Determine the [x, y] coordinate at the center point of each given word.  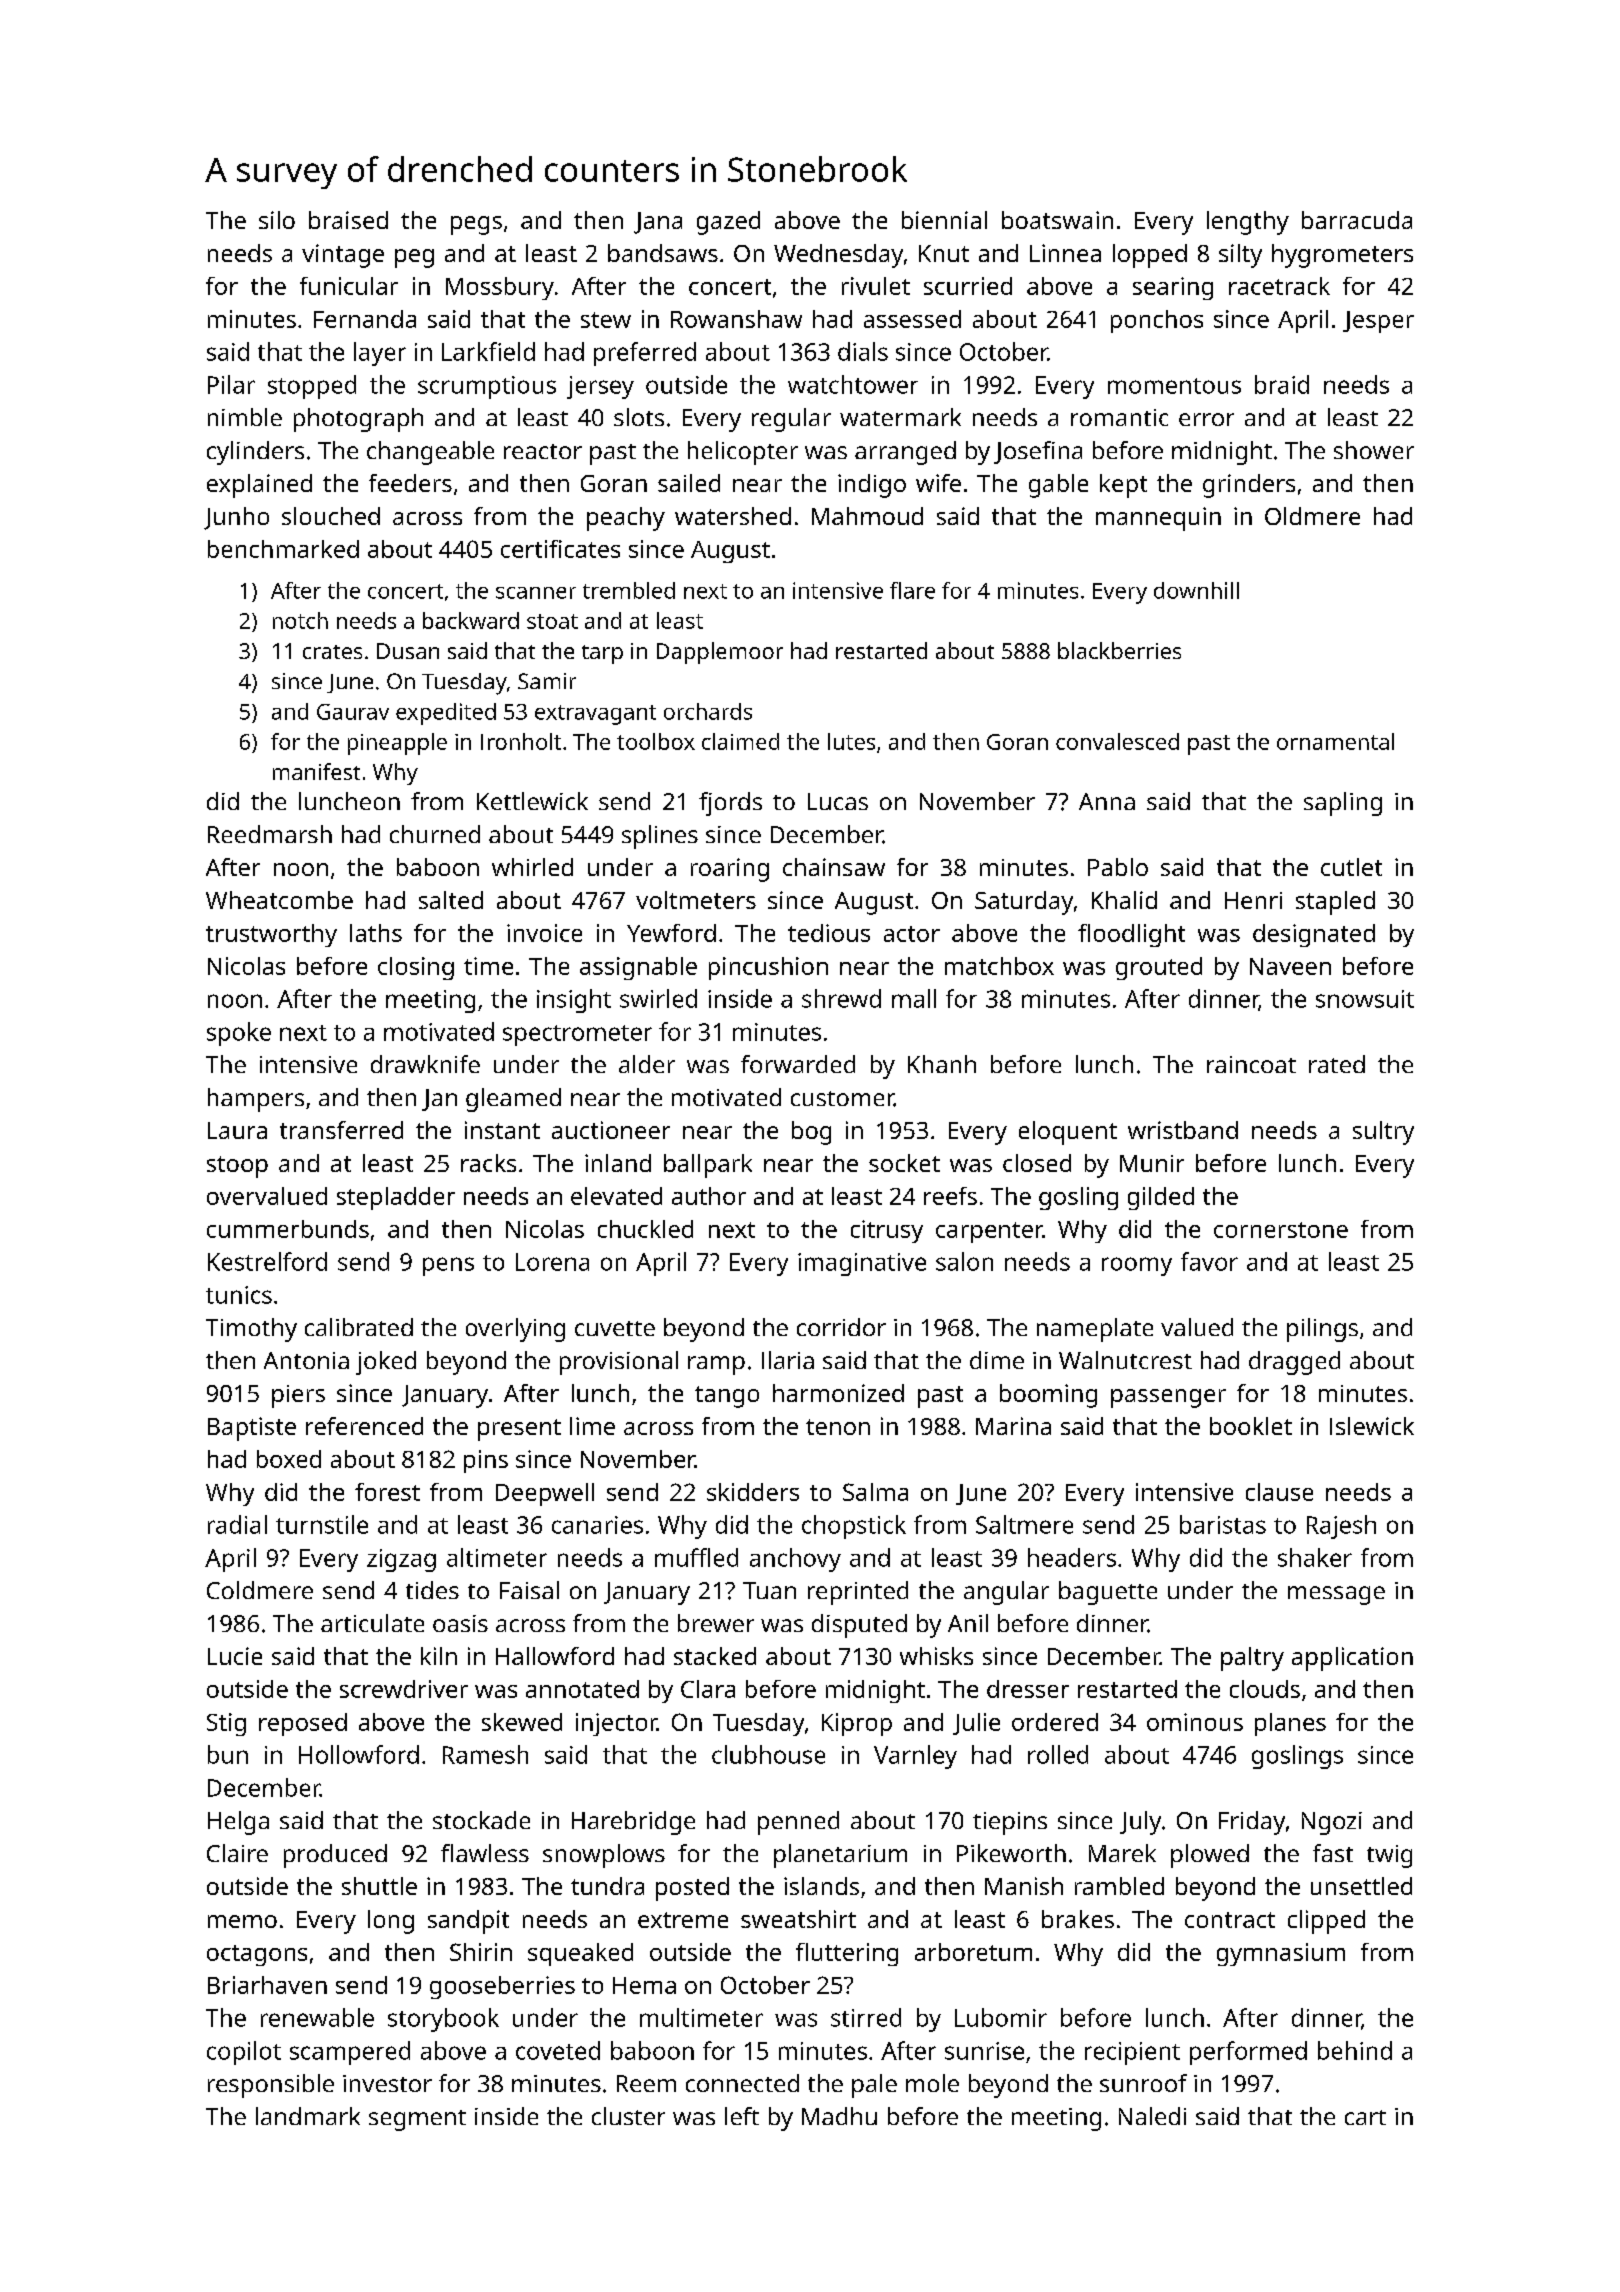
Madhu [839, 2116]
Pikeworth [1011, 1853]
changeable [430, 453]
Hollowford [359, 1754]
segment [417, 2120]
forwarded [798, 1064]
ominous [1195, 1722]
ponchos [1157, 321]
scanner [536, 593]
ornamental [1335, 741]
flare [912, 590]
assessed [912, 319]
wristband [1183, 1130]
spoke [239, 1034]
